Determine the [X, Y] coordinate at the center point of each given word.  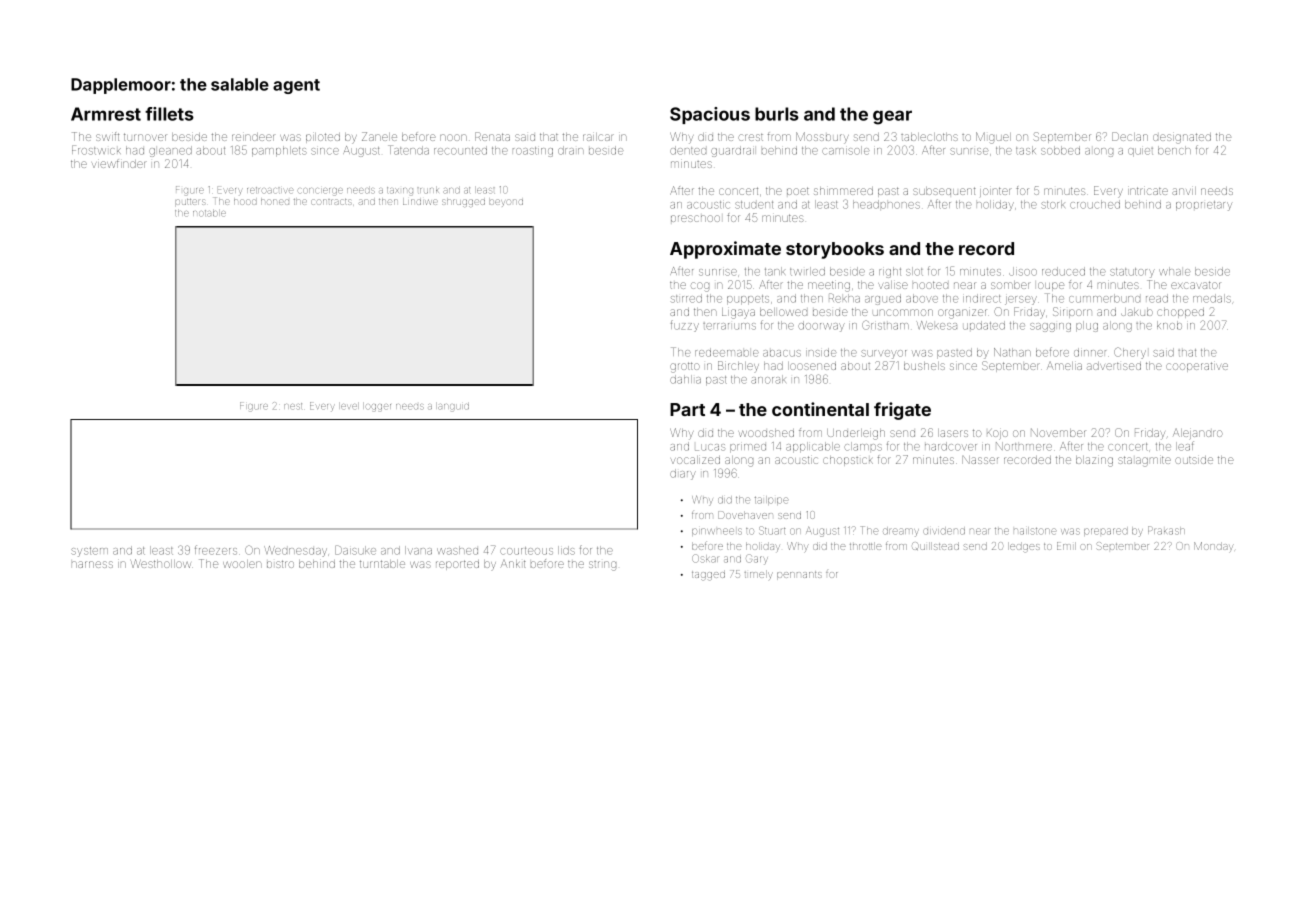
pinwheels [717, 532]
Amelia [1064, 366]
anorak [768, 379]
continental [820, 409]
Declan [1130, 136]
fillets [169, 114]
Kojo [997, 435]
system [89, 552]
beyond [506, 203]
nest [293, 406]
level [349, 407]
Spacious [710, 115]
